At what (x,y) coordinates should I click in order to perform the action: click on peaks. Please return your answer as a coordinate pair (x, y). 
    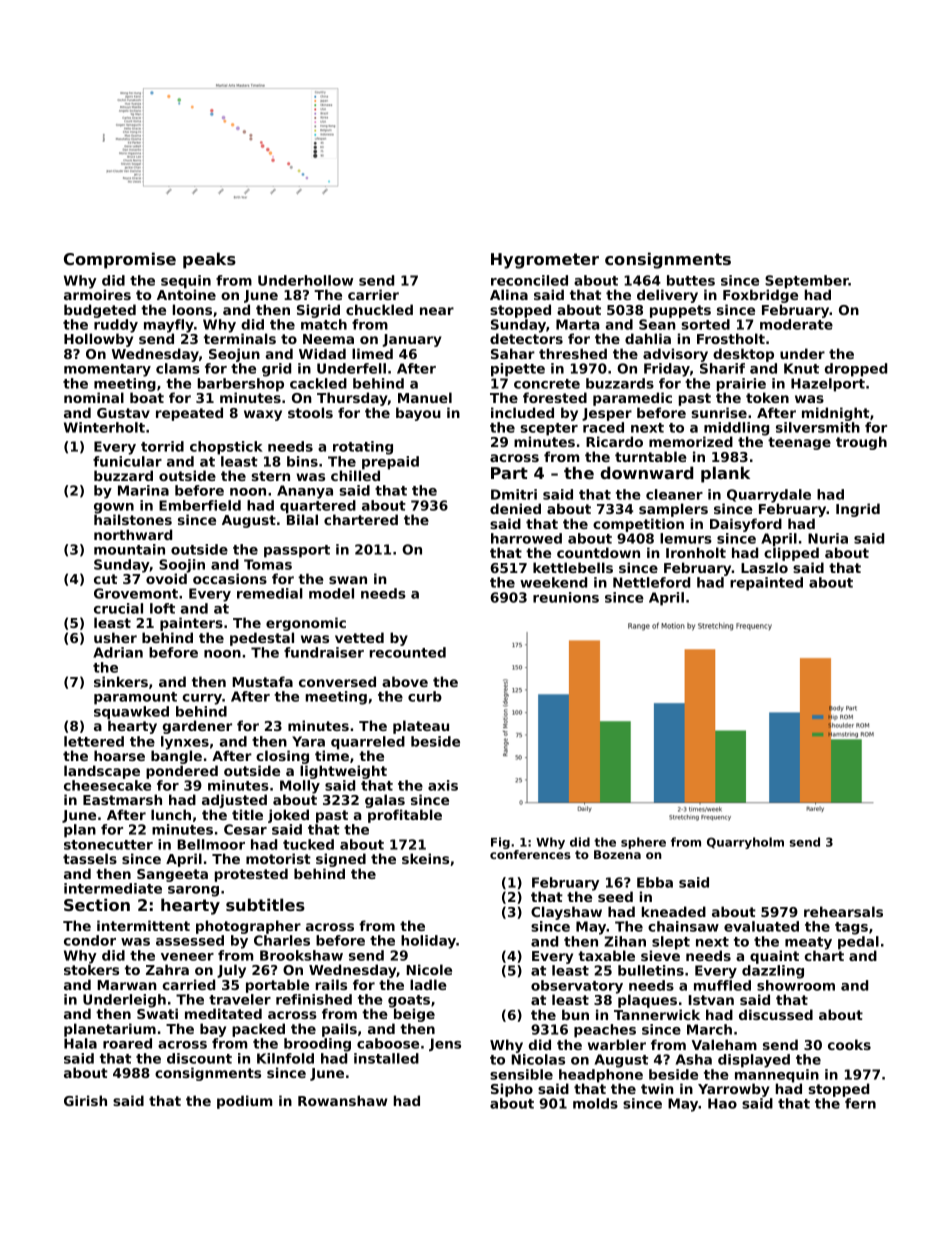
    Looking at the image, I should click on (209, 260).
